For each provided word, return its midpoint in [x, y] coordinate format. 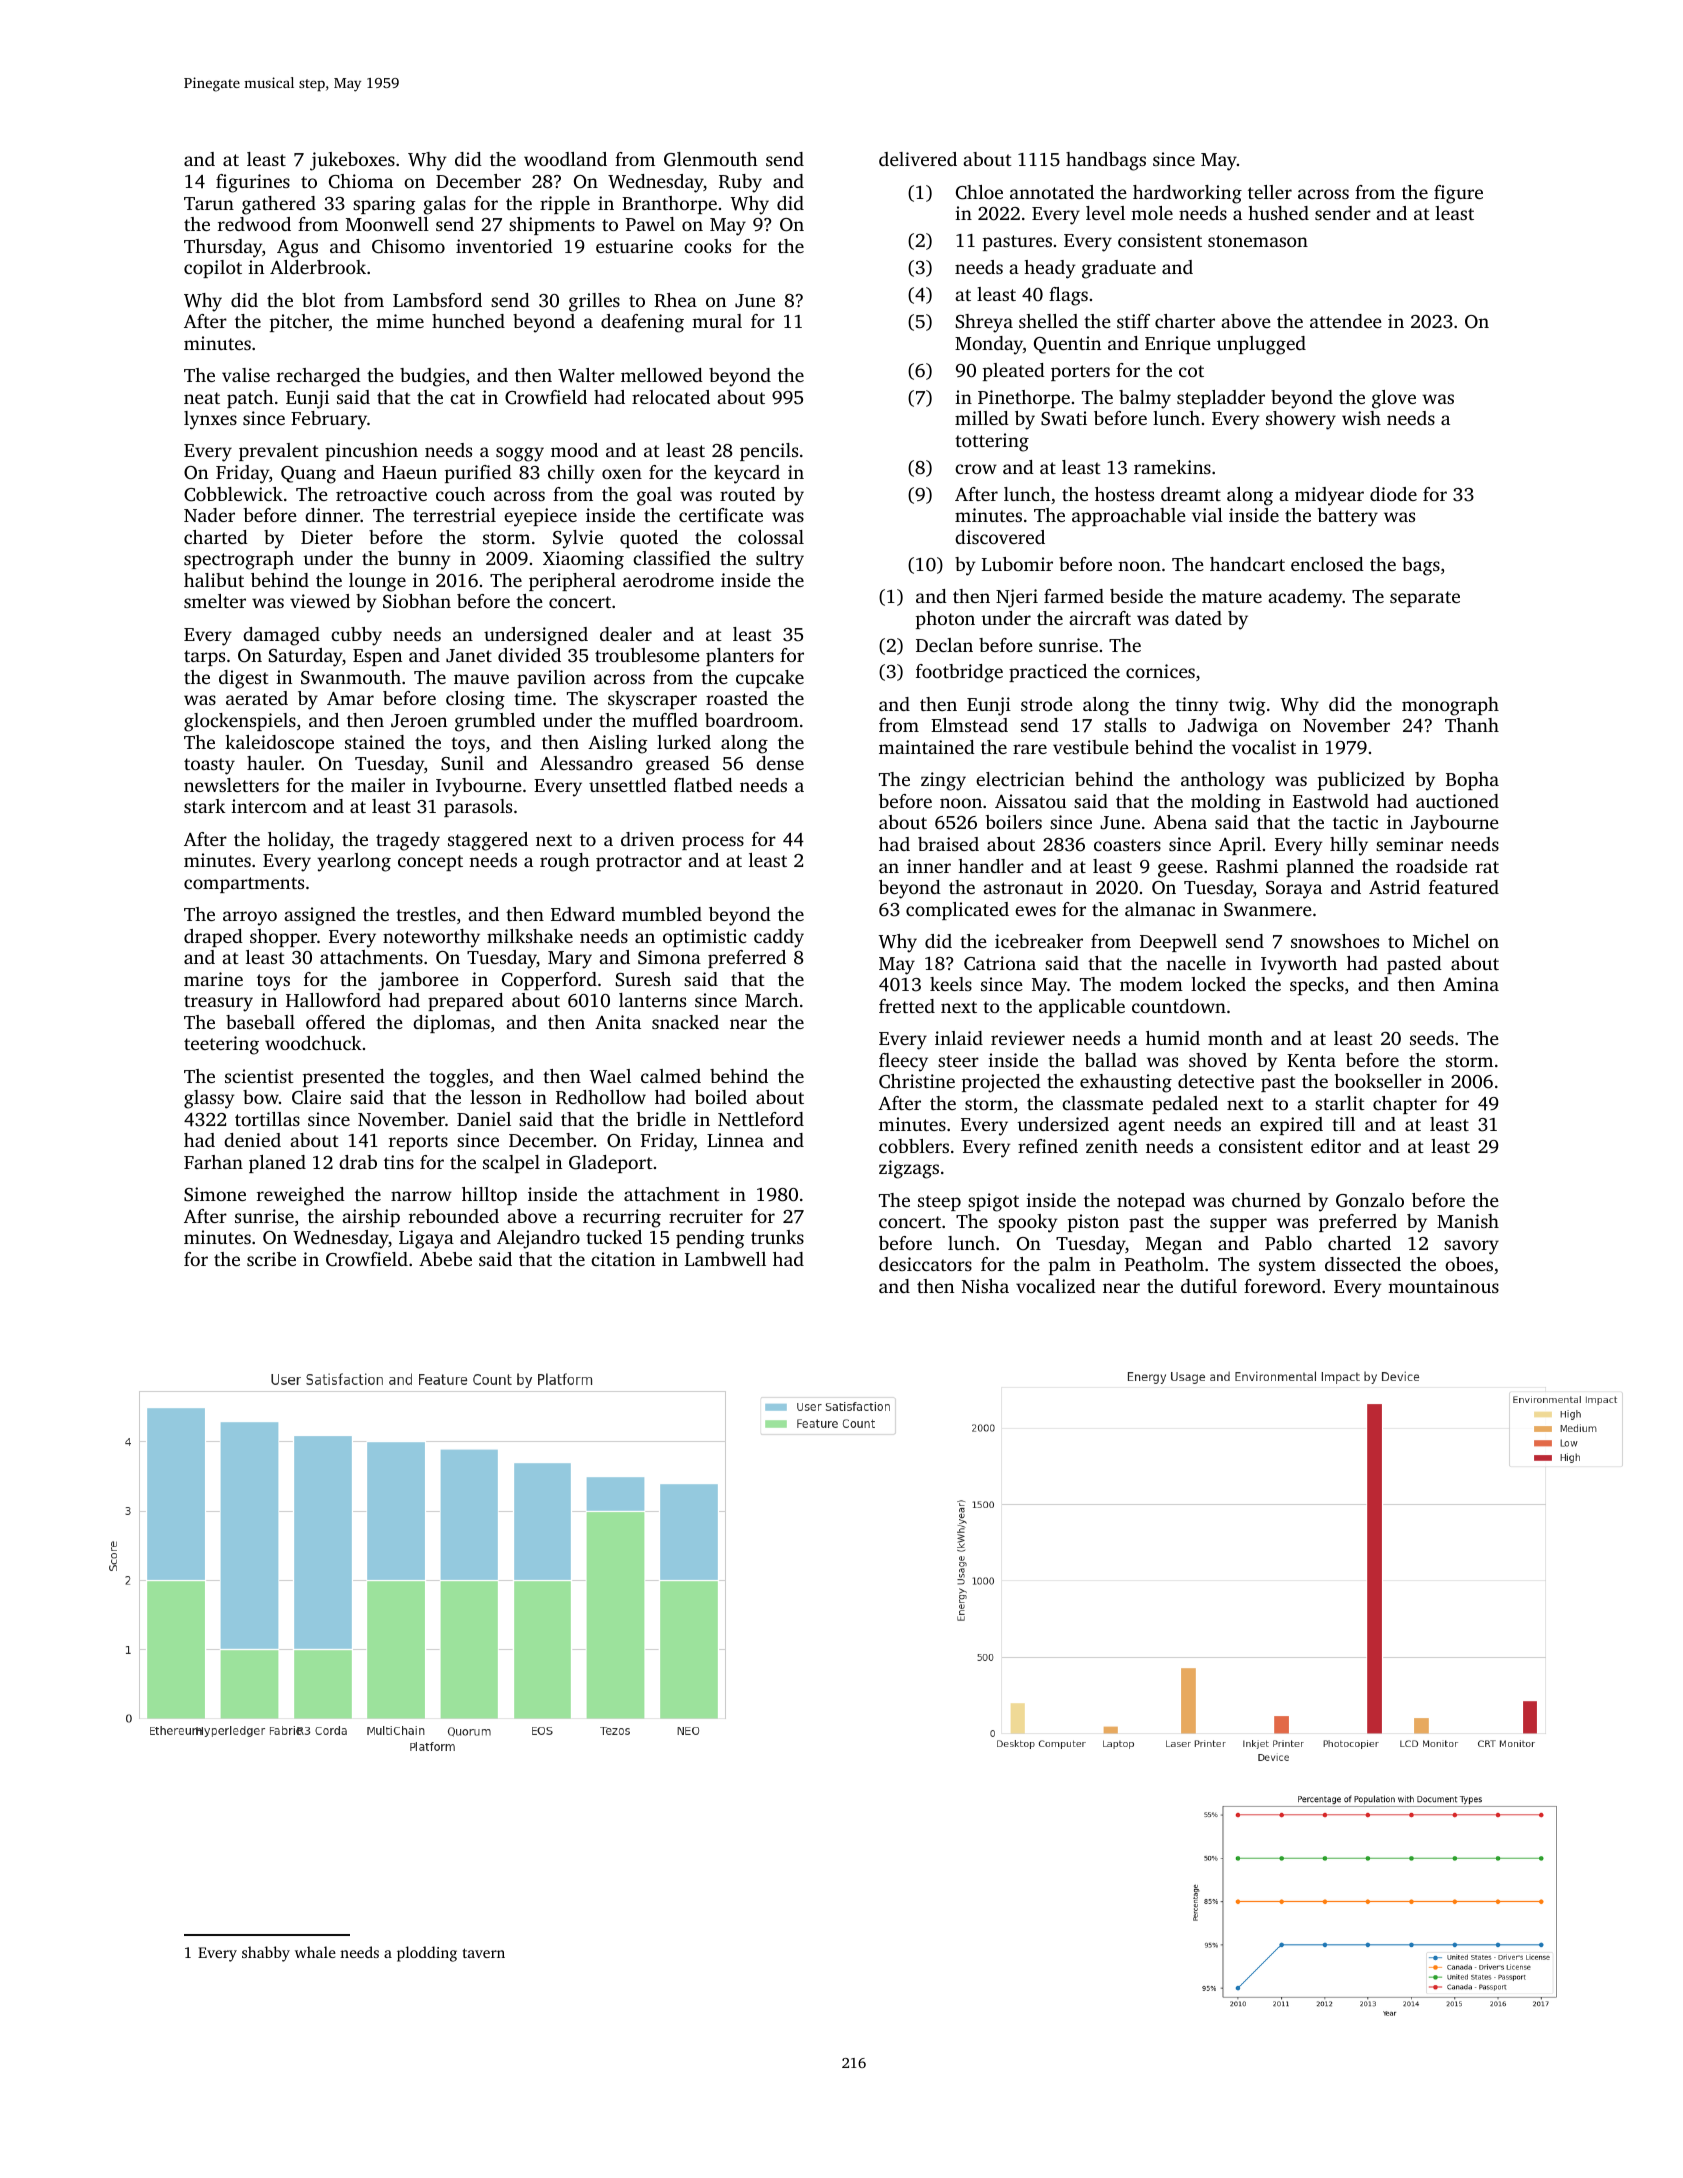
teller [1270, 192]
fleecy [903, 1062]
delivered [918, 159]
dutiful [1209, 1286]
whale [315, 1952]
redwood [254, 224]
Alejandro [538, 1239]
